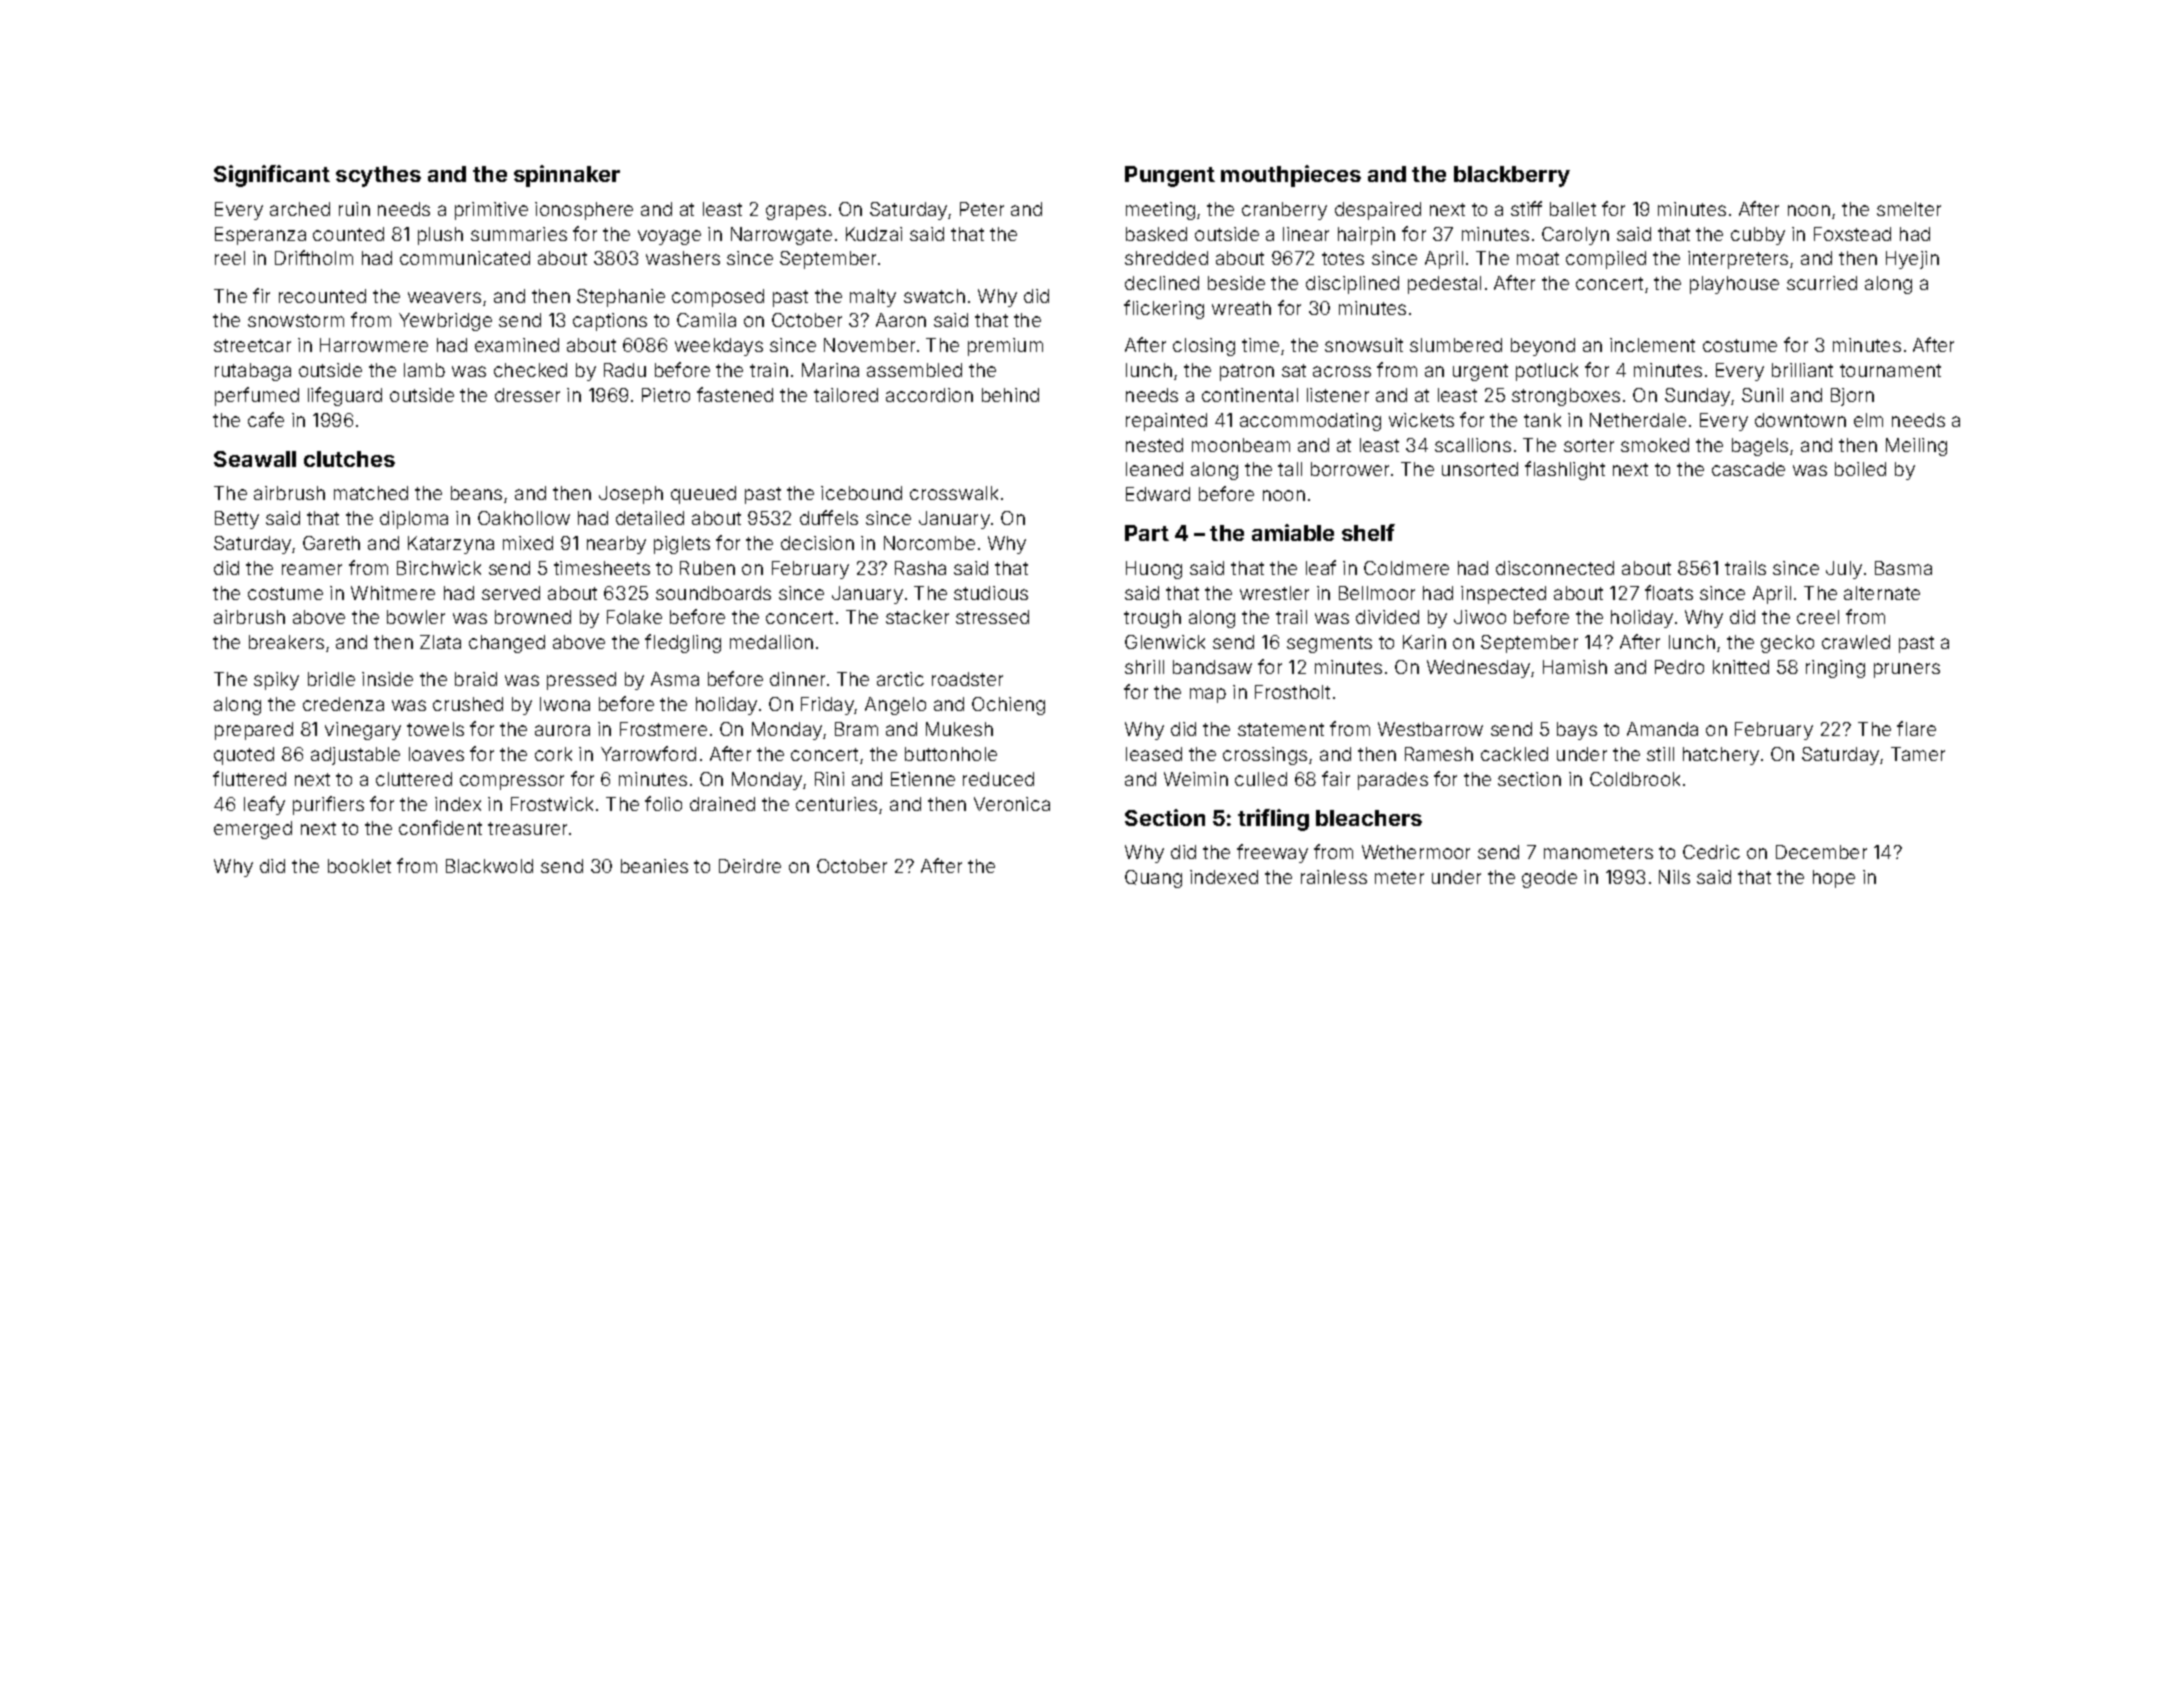 The height and width of the image is (1683, 2178). I want to click on wrestler, so click(1274, 593).
